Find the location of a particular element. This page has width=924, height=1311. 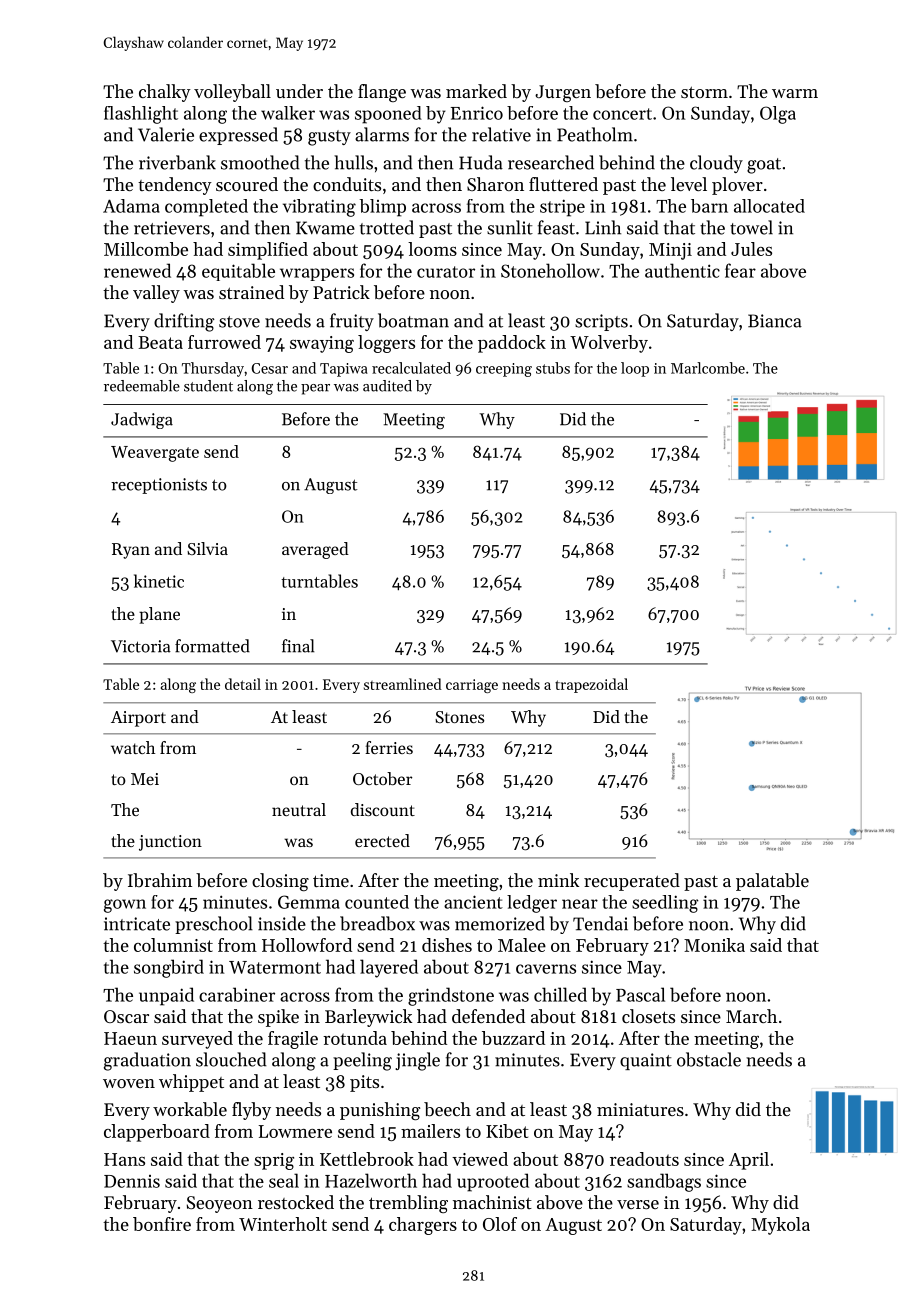

tendency is located at coordinates (175, 186).
